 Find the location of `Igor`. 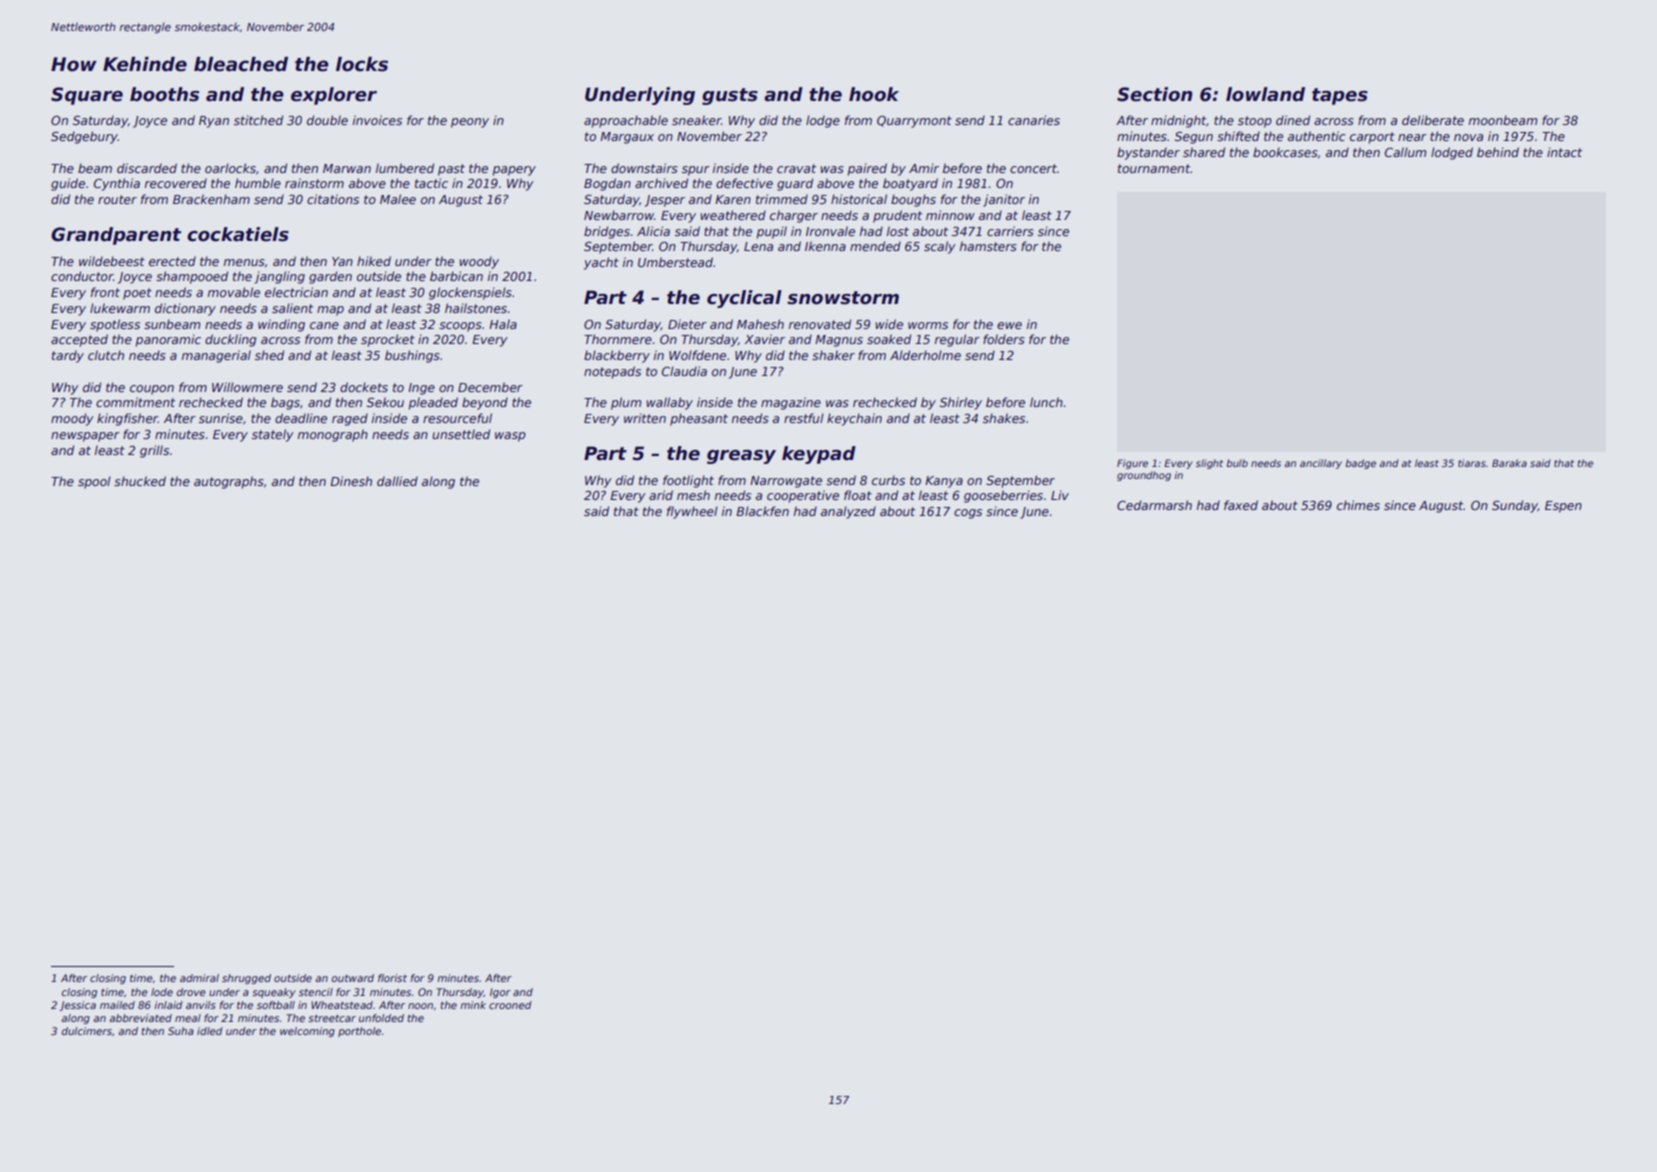

Igor is located at coordinates (500, 993).
